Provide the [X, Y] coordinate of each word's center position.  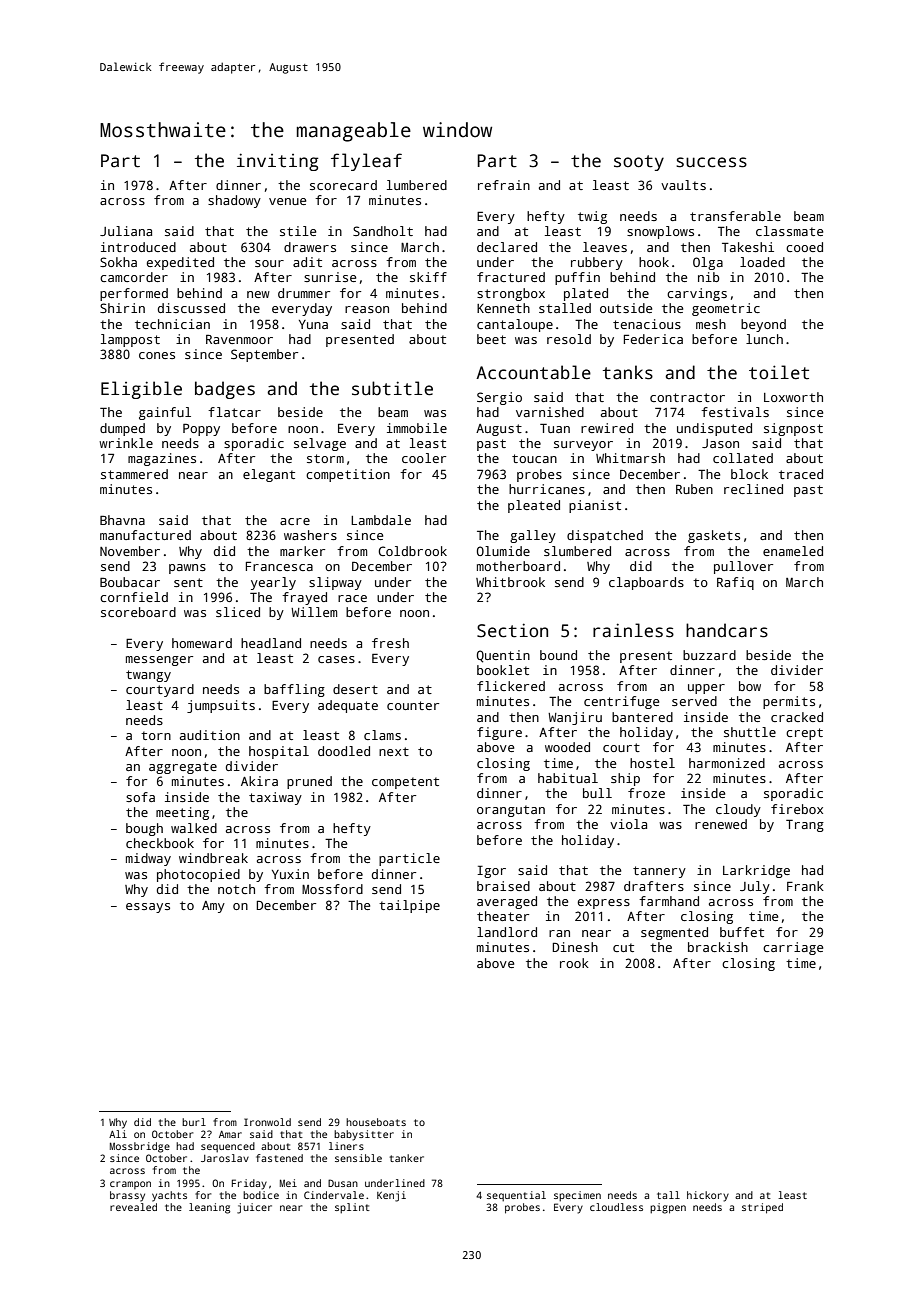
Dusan [343, 1183]
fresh [390, 643]
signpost [793, 429]
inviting [277, 162]
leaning [209, 1208]
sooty [639, 163]
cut [623, 947]
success [711, 162]
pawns [187, 569]
